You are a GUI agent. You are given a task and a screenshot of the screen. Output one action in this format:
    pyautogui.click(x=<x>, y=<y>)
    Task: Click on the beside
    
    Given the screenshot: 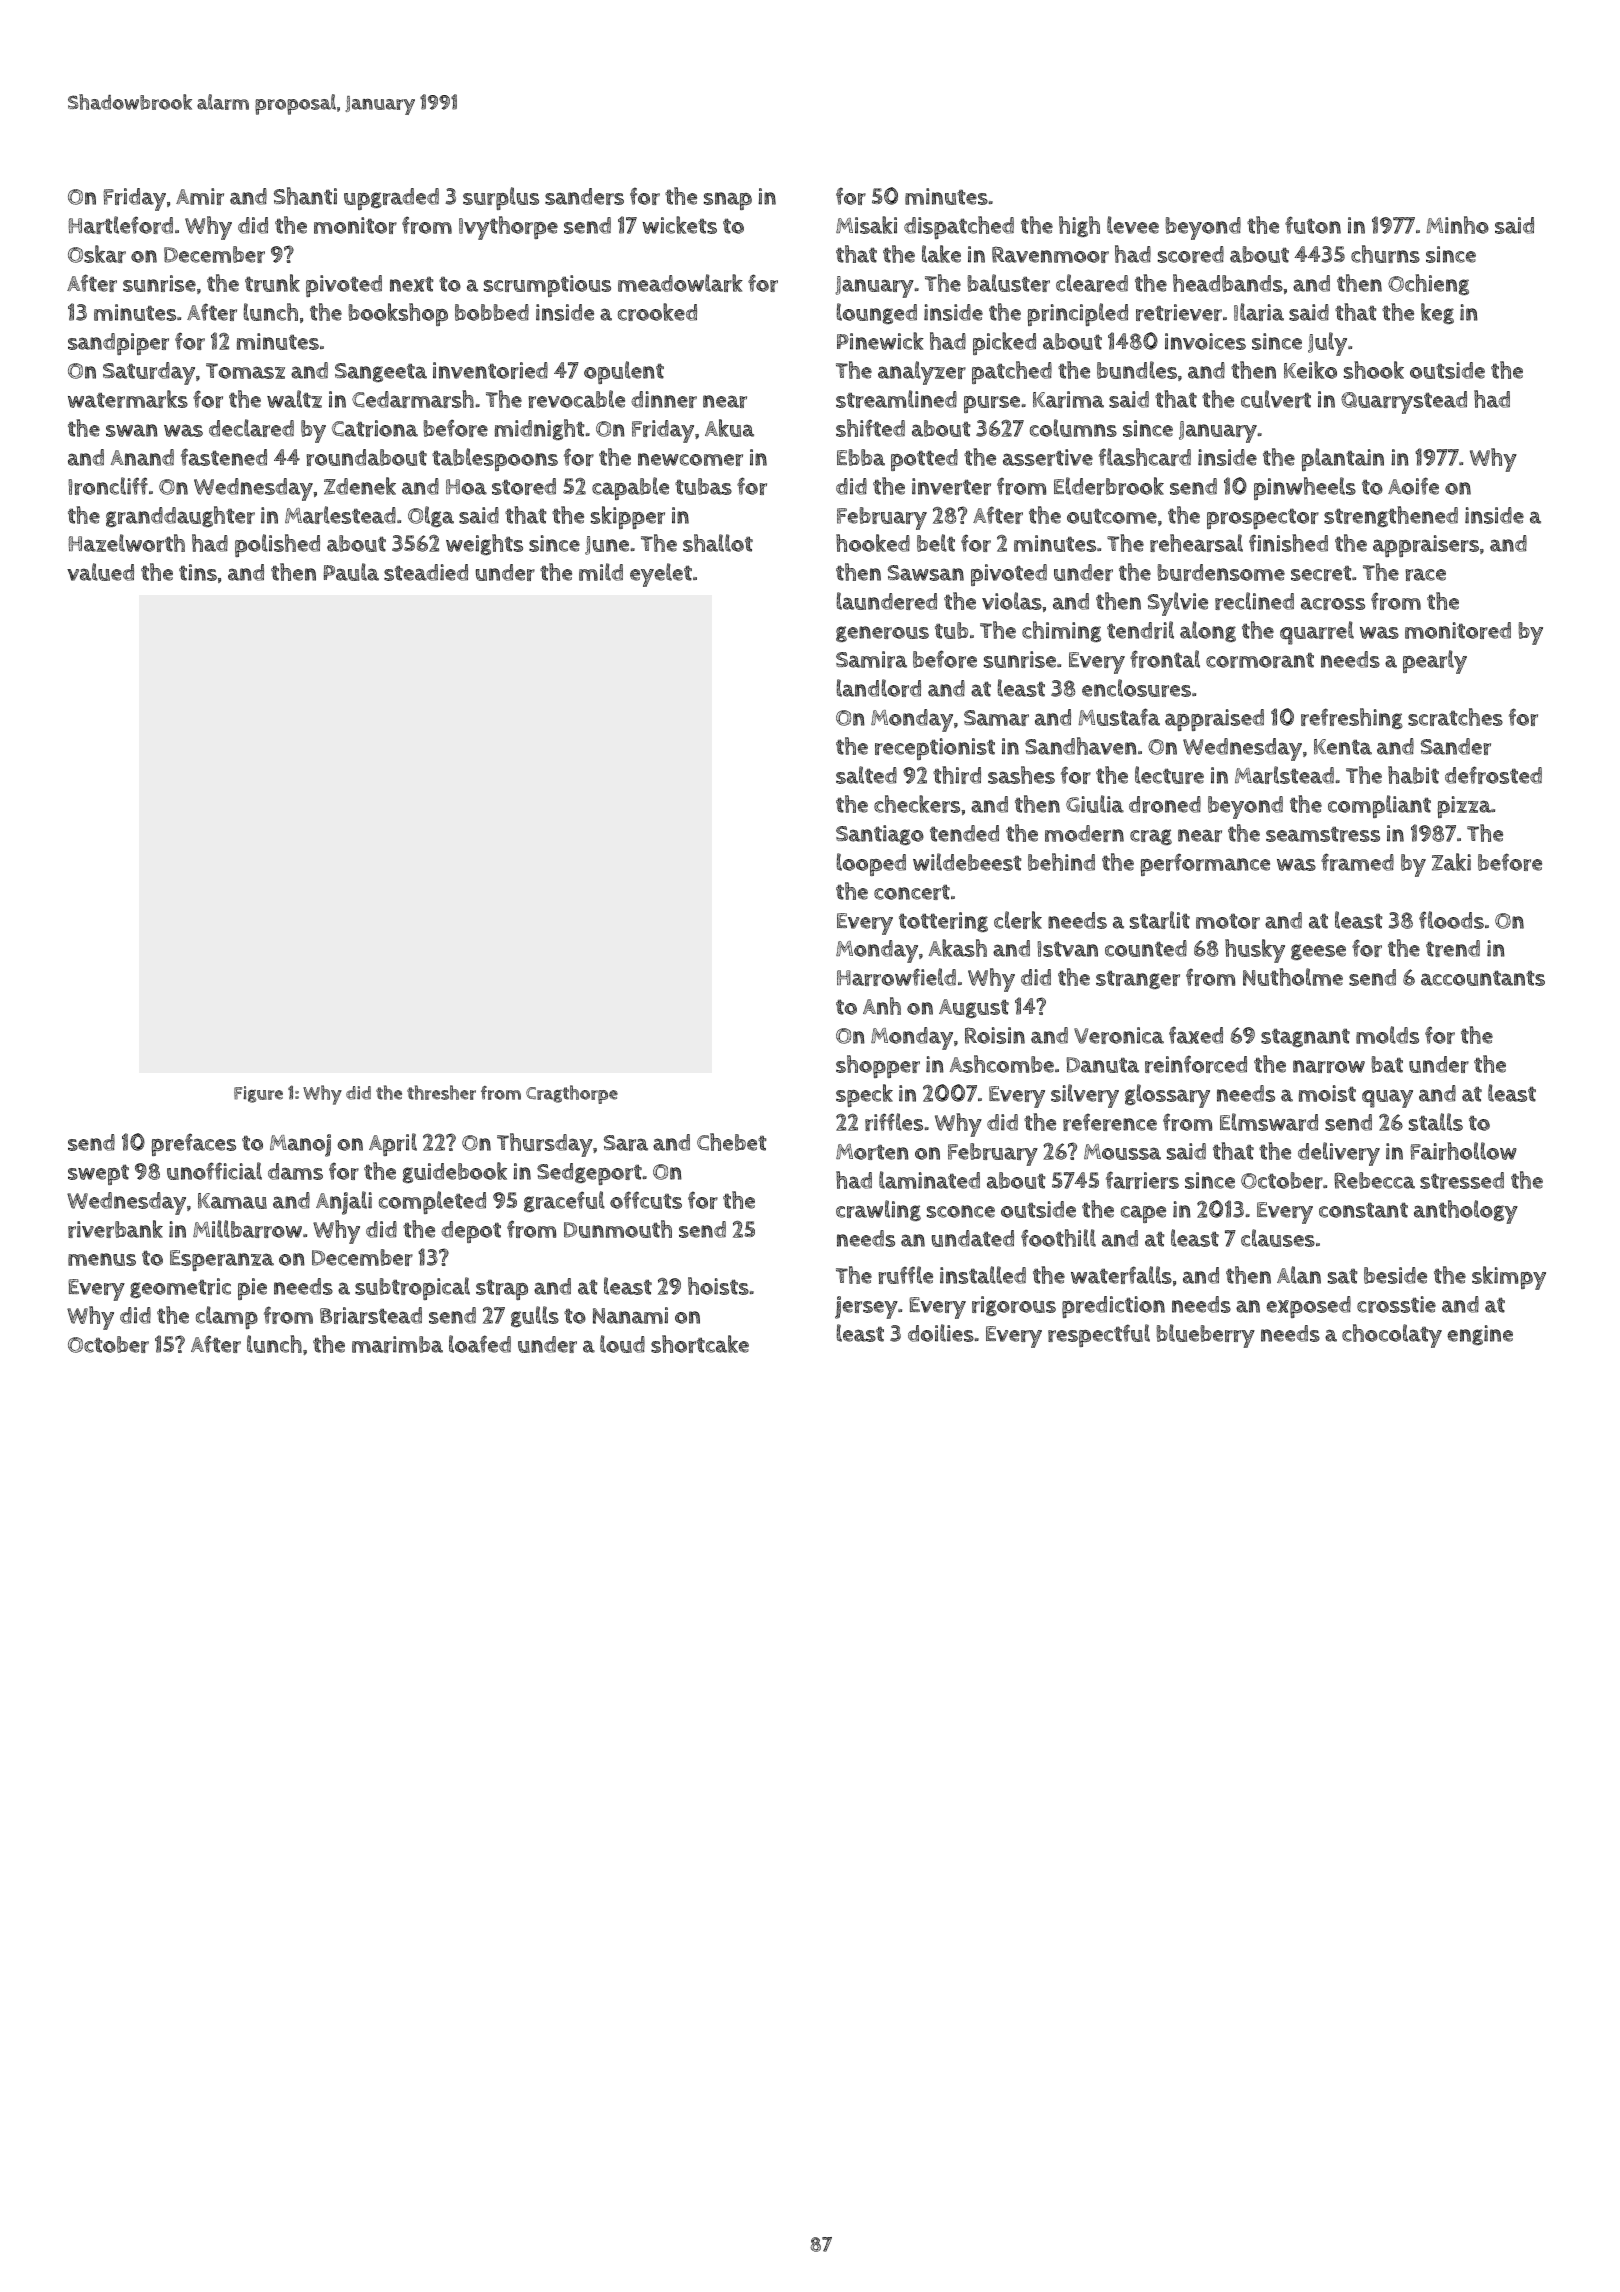 What is the action you would take?
    pyautogui.click(x=1395, y=1275)
